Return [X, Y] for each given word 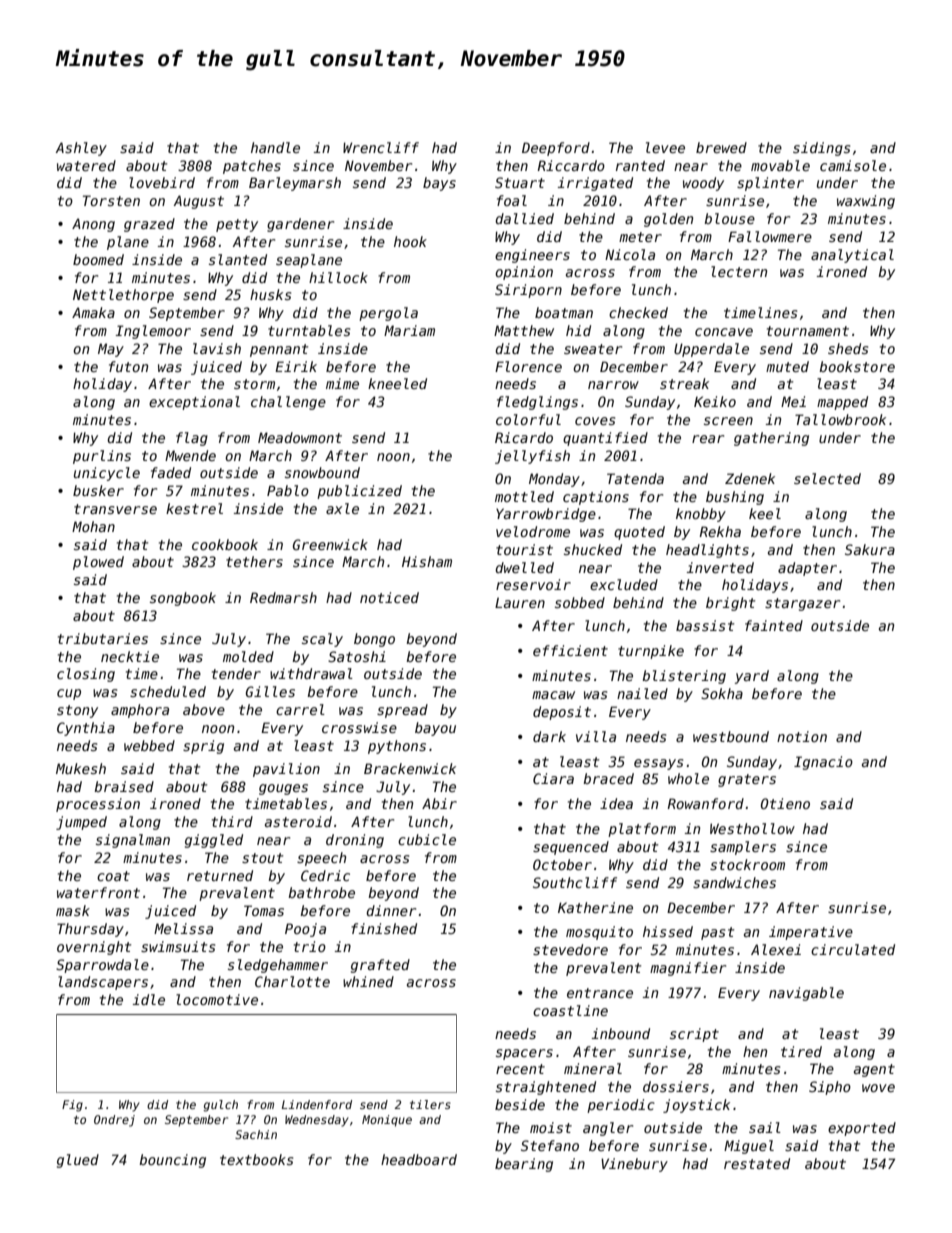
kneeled [397, 383]
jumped [81, 823]
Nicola [630, 254]
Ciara [553, 778]
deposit [562, 713]
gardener [300, 225]
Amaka [93, 312]
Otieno [785, 803]
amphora [140, 711]
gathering [771, 439]
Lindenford [317, 1104]
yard [752, 677]
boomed [98, 259]
